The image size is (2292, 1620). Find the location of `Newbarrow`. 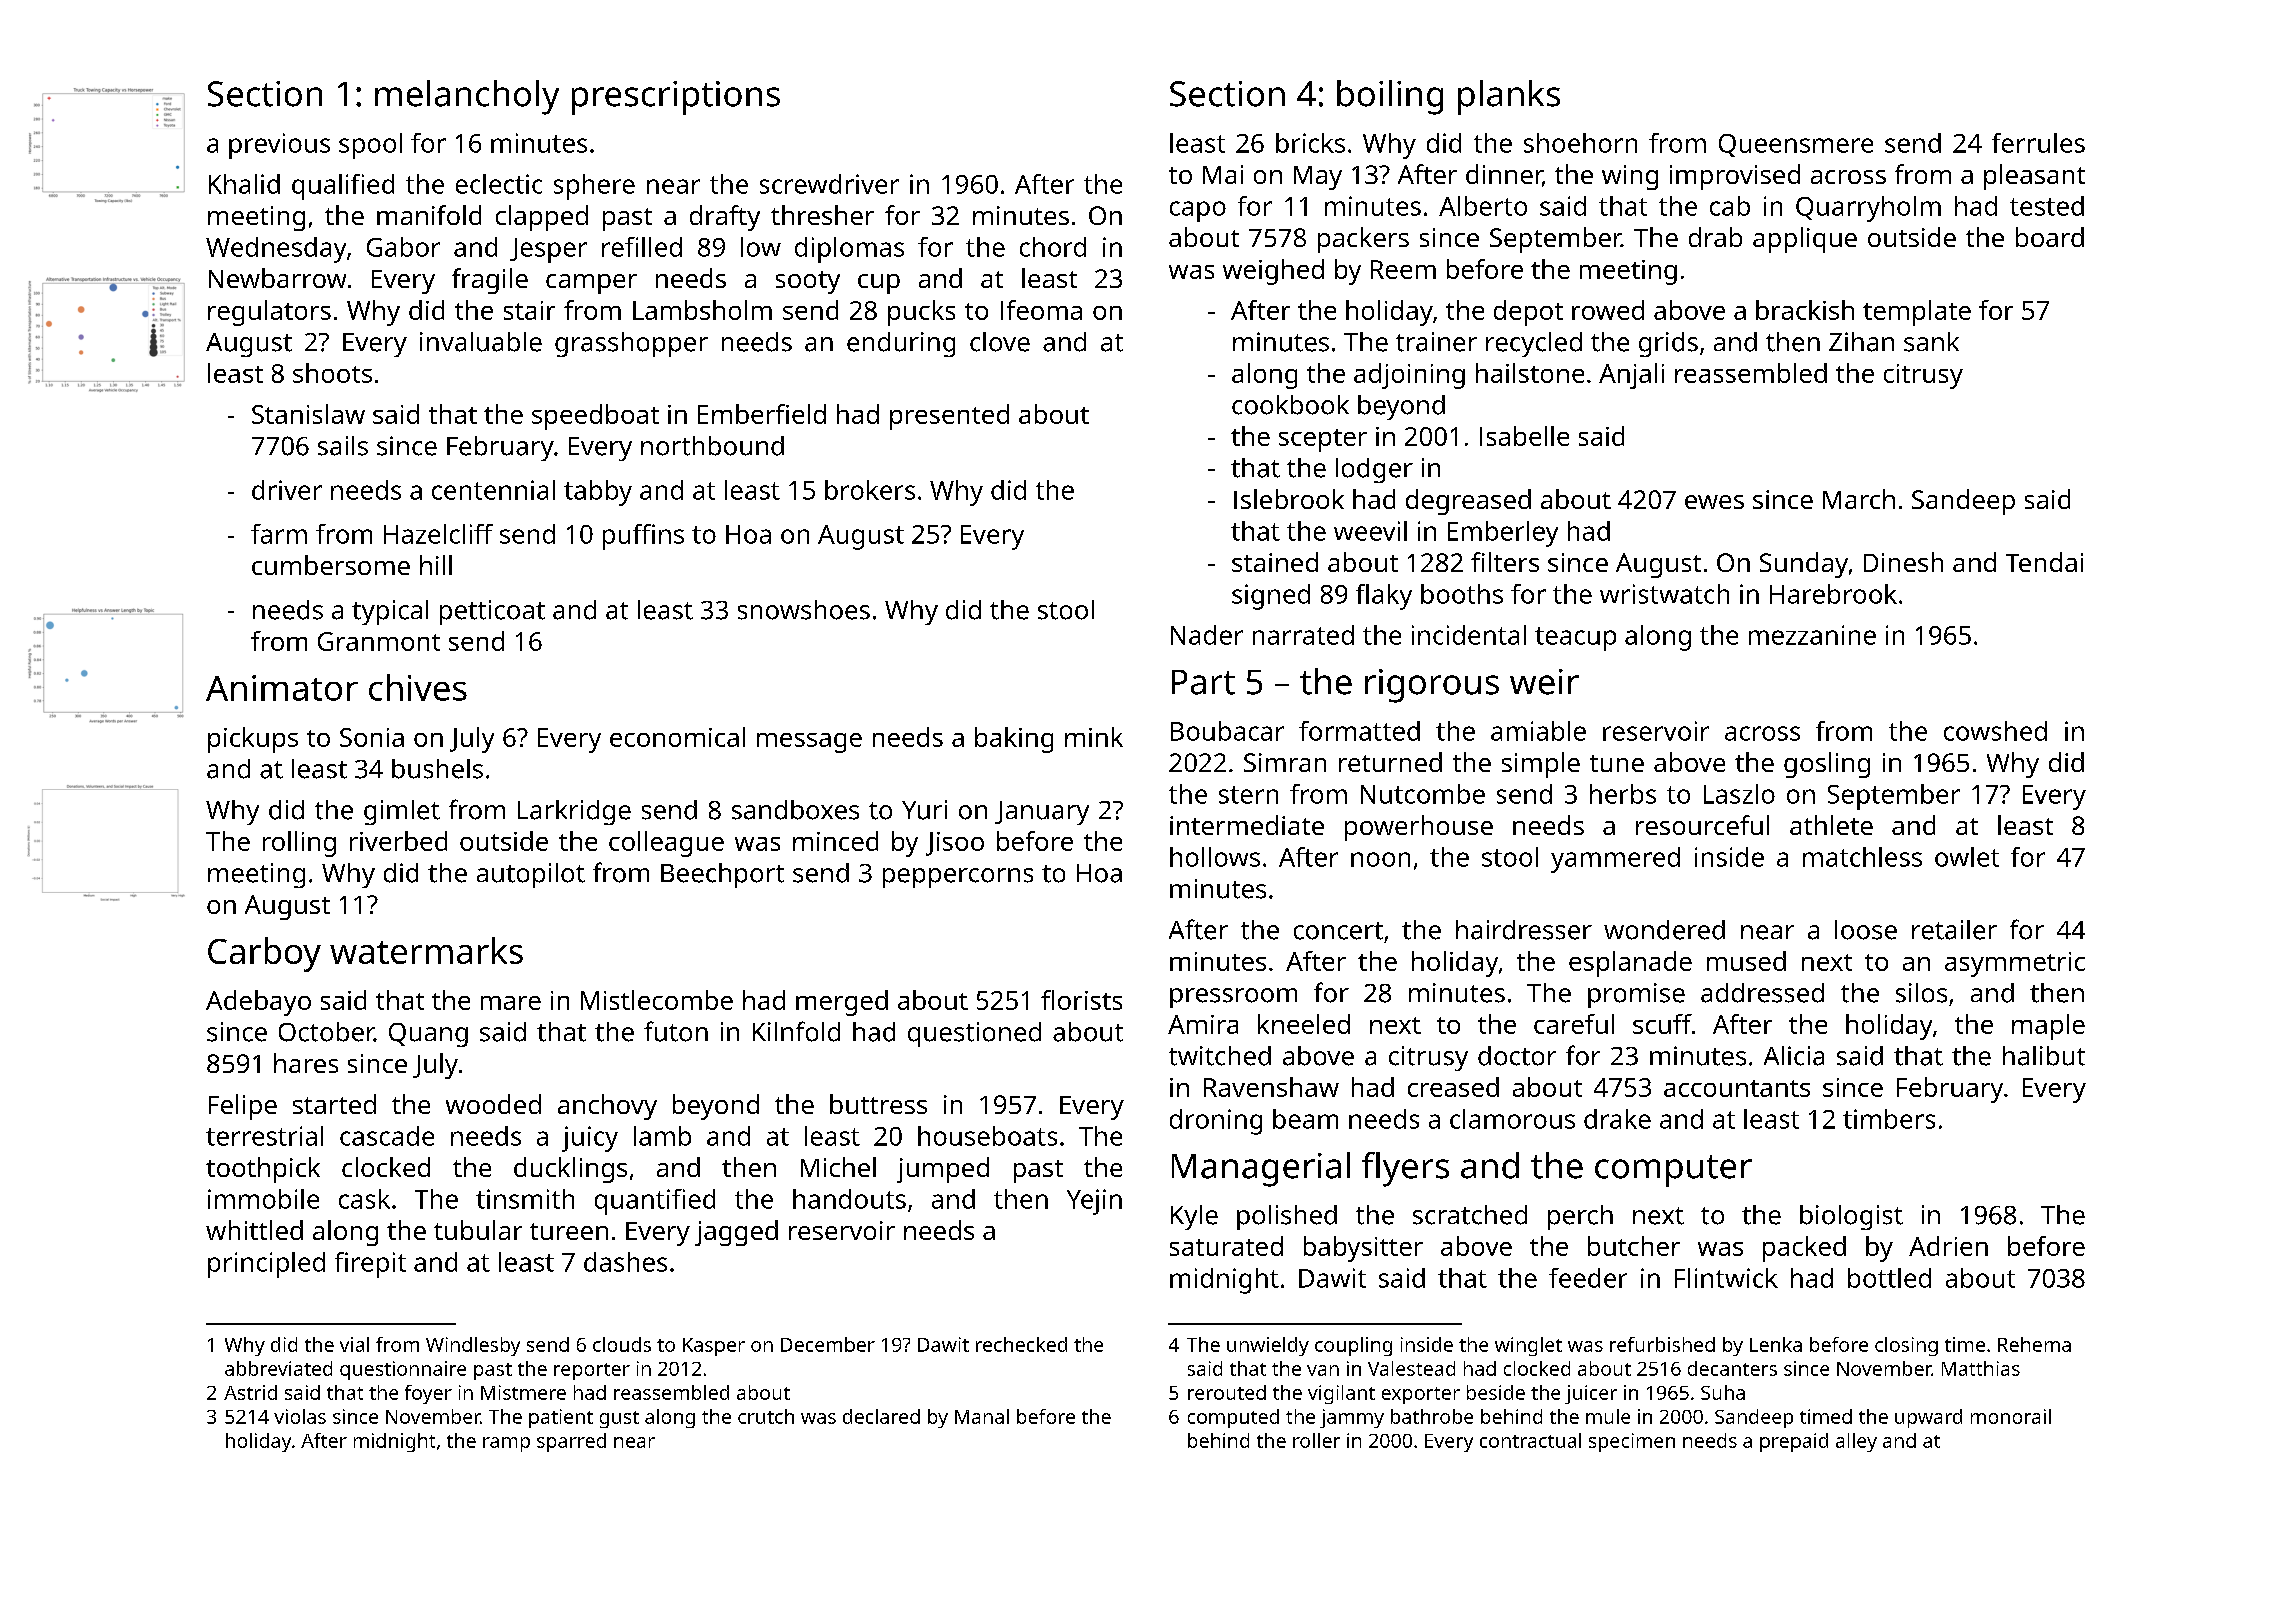

Newbarrow is located at coordinates (277, 278).
